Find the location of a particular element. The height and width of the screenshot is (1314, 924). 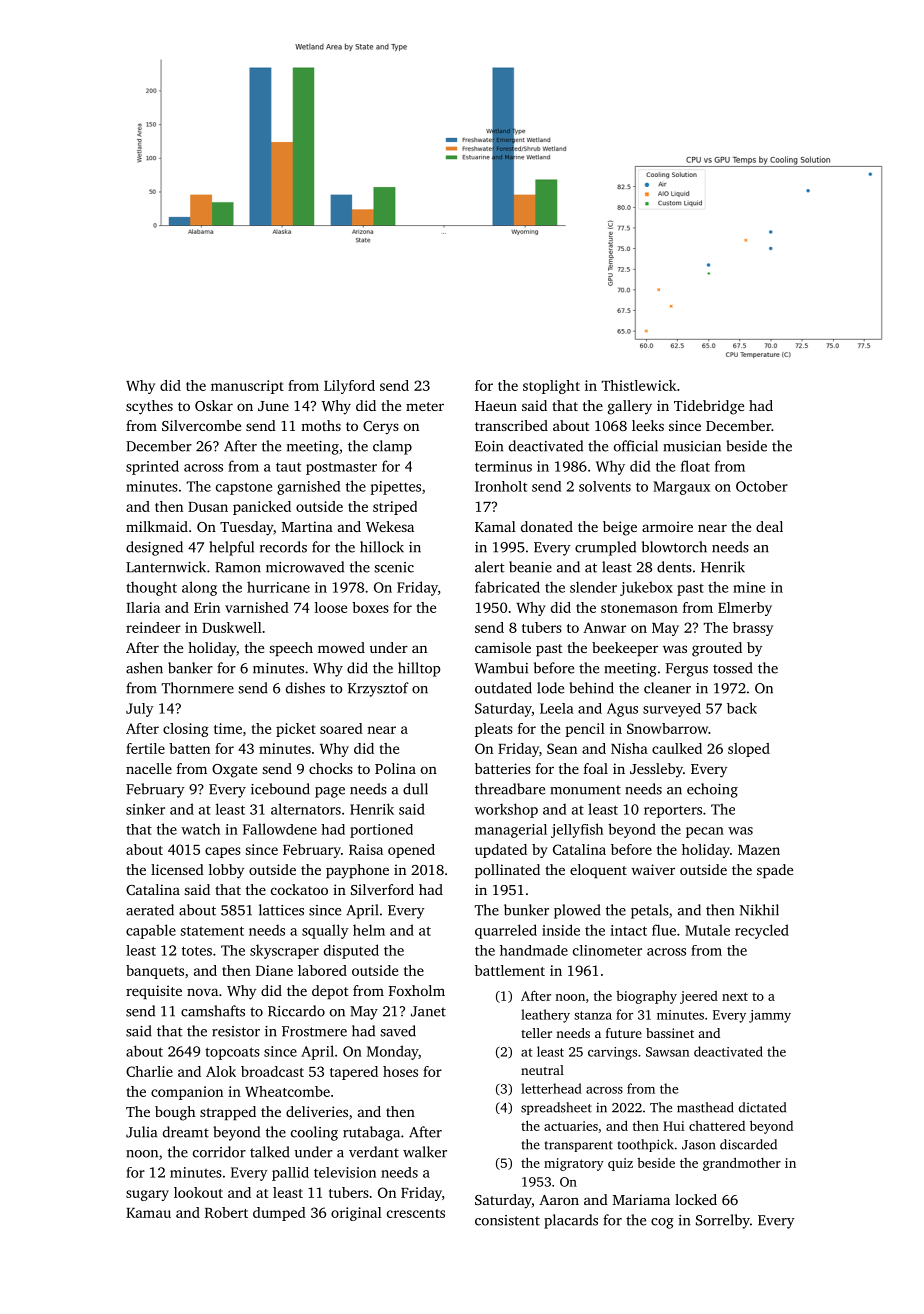

camisole is located at coordinates (503, 647).
